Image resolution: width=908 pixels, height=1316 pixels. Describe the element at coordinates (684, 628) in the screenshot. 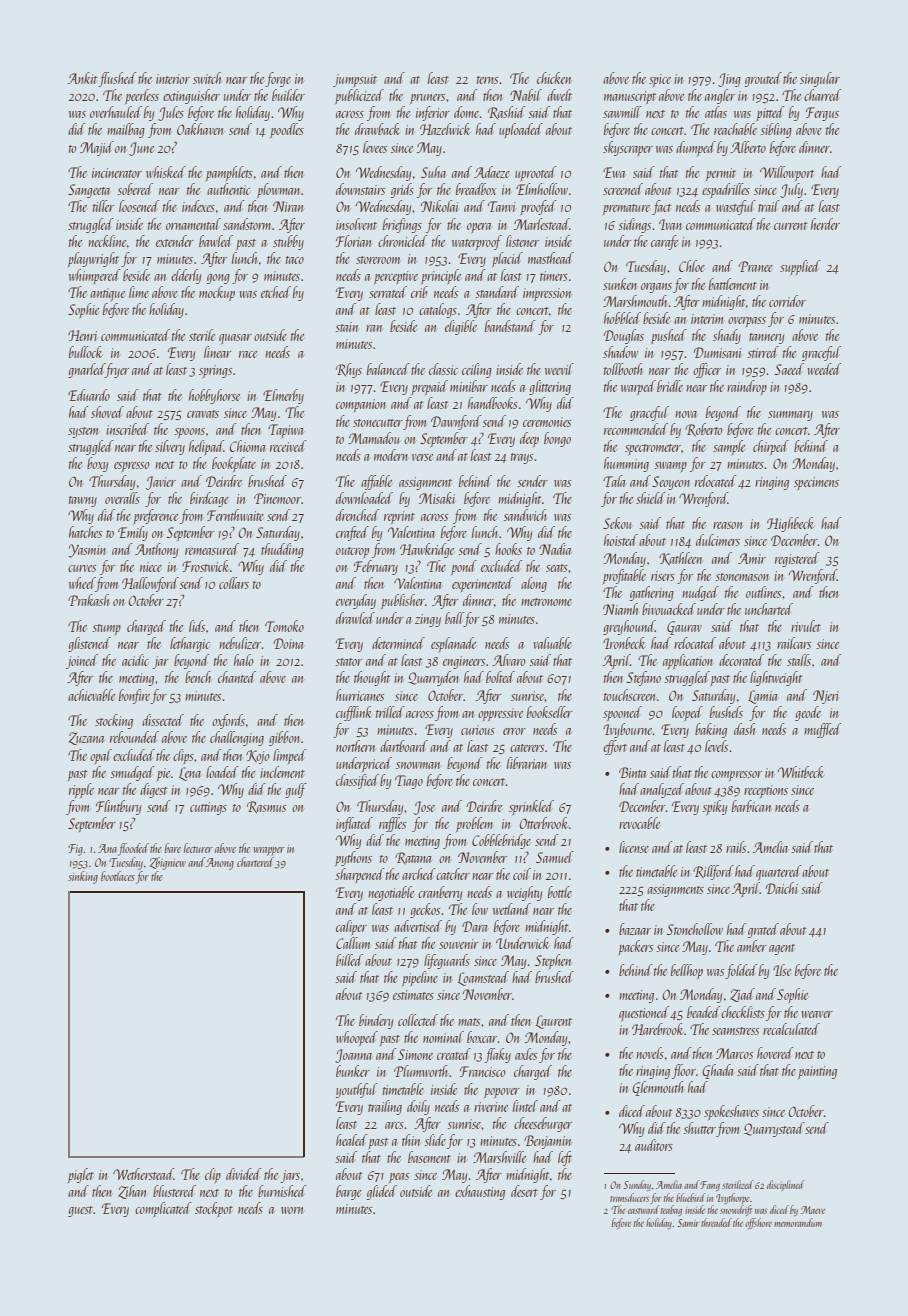

I see `Gaurav` at that location.
